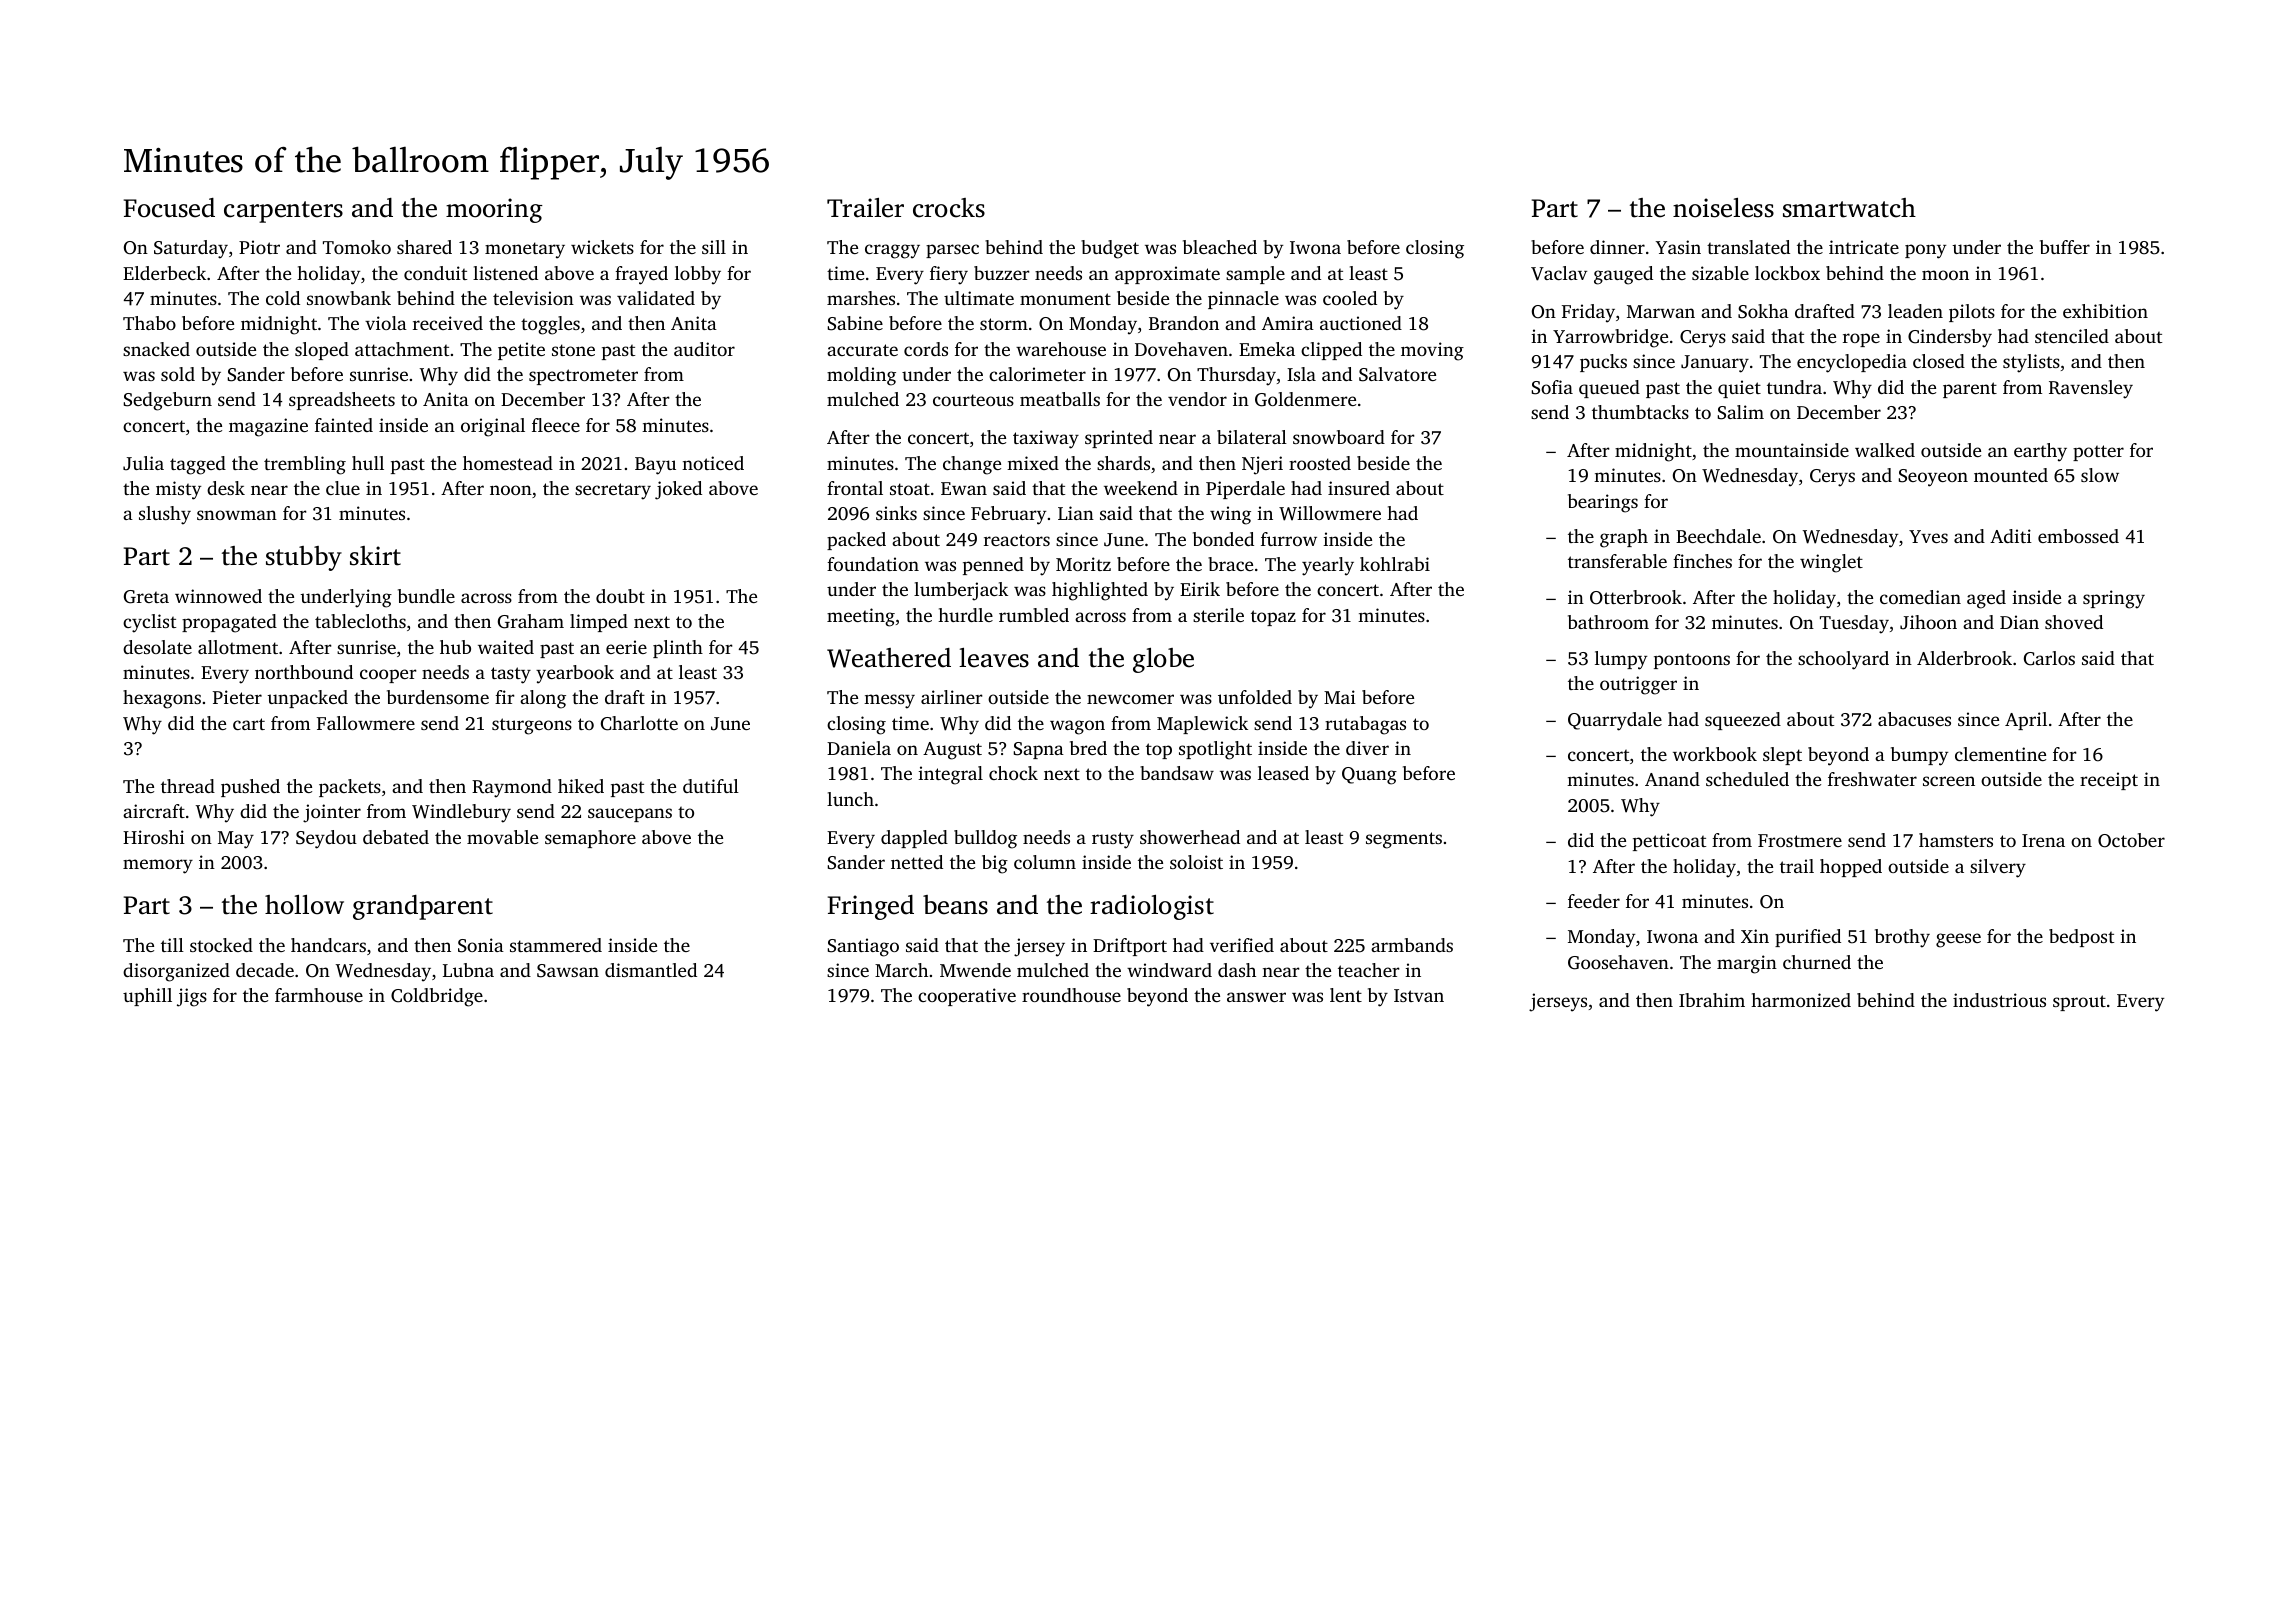  What do you see at coordinates (1196, 862) in the screenshot?
I see `soloist` at bounding box center [1196, 862].
